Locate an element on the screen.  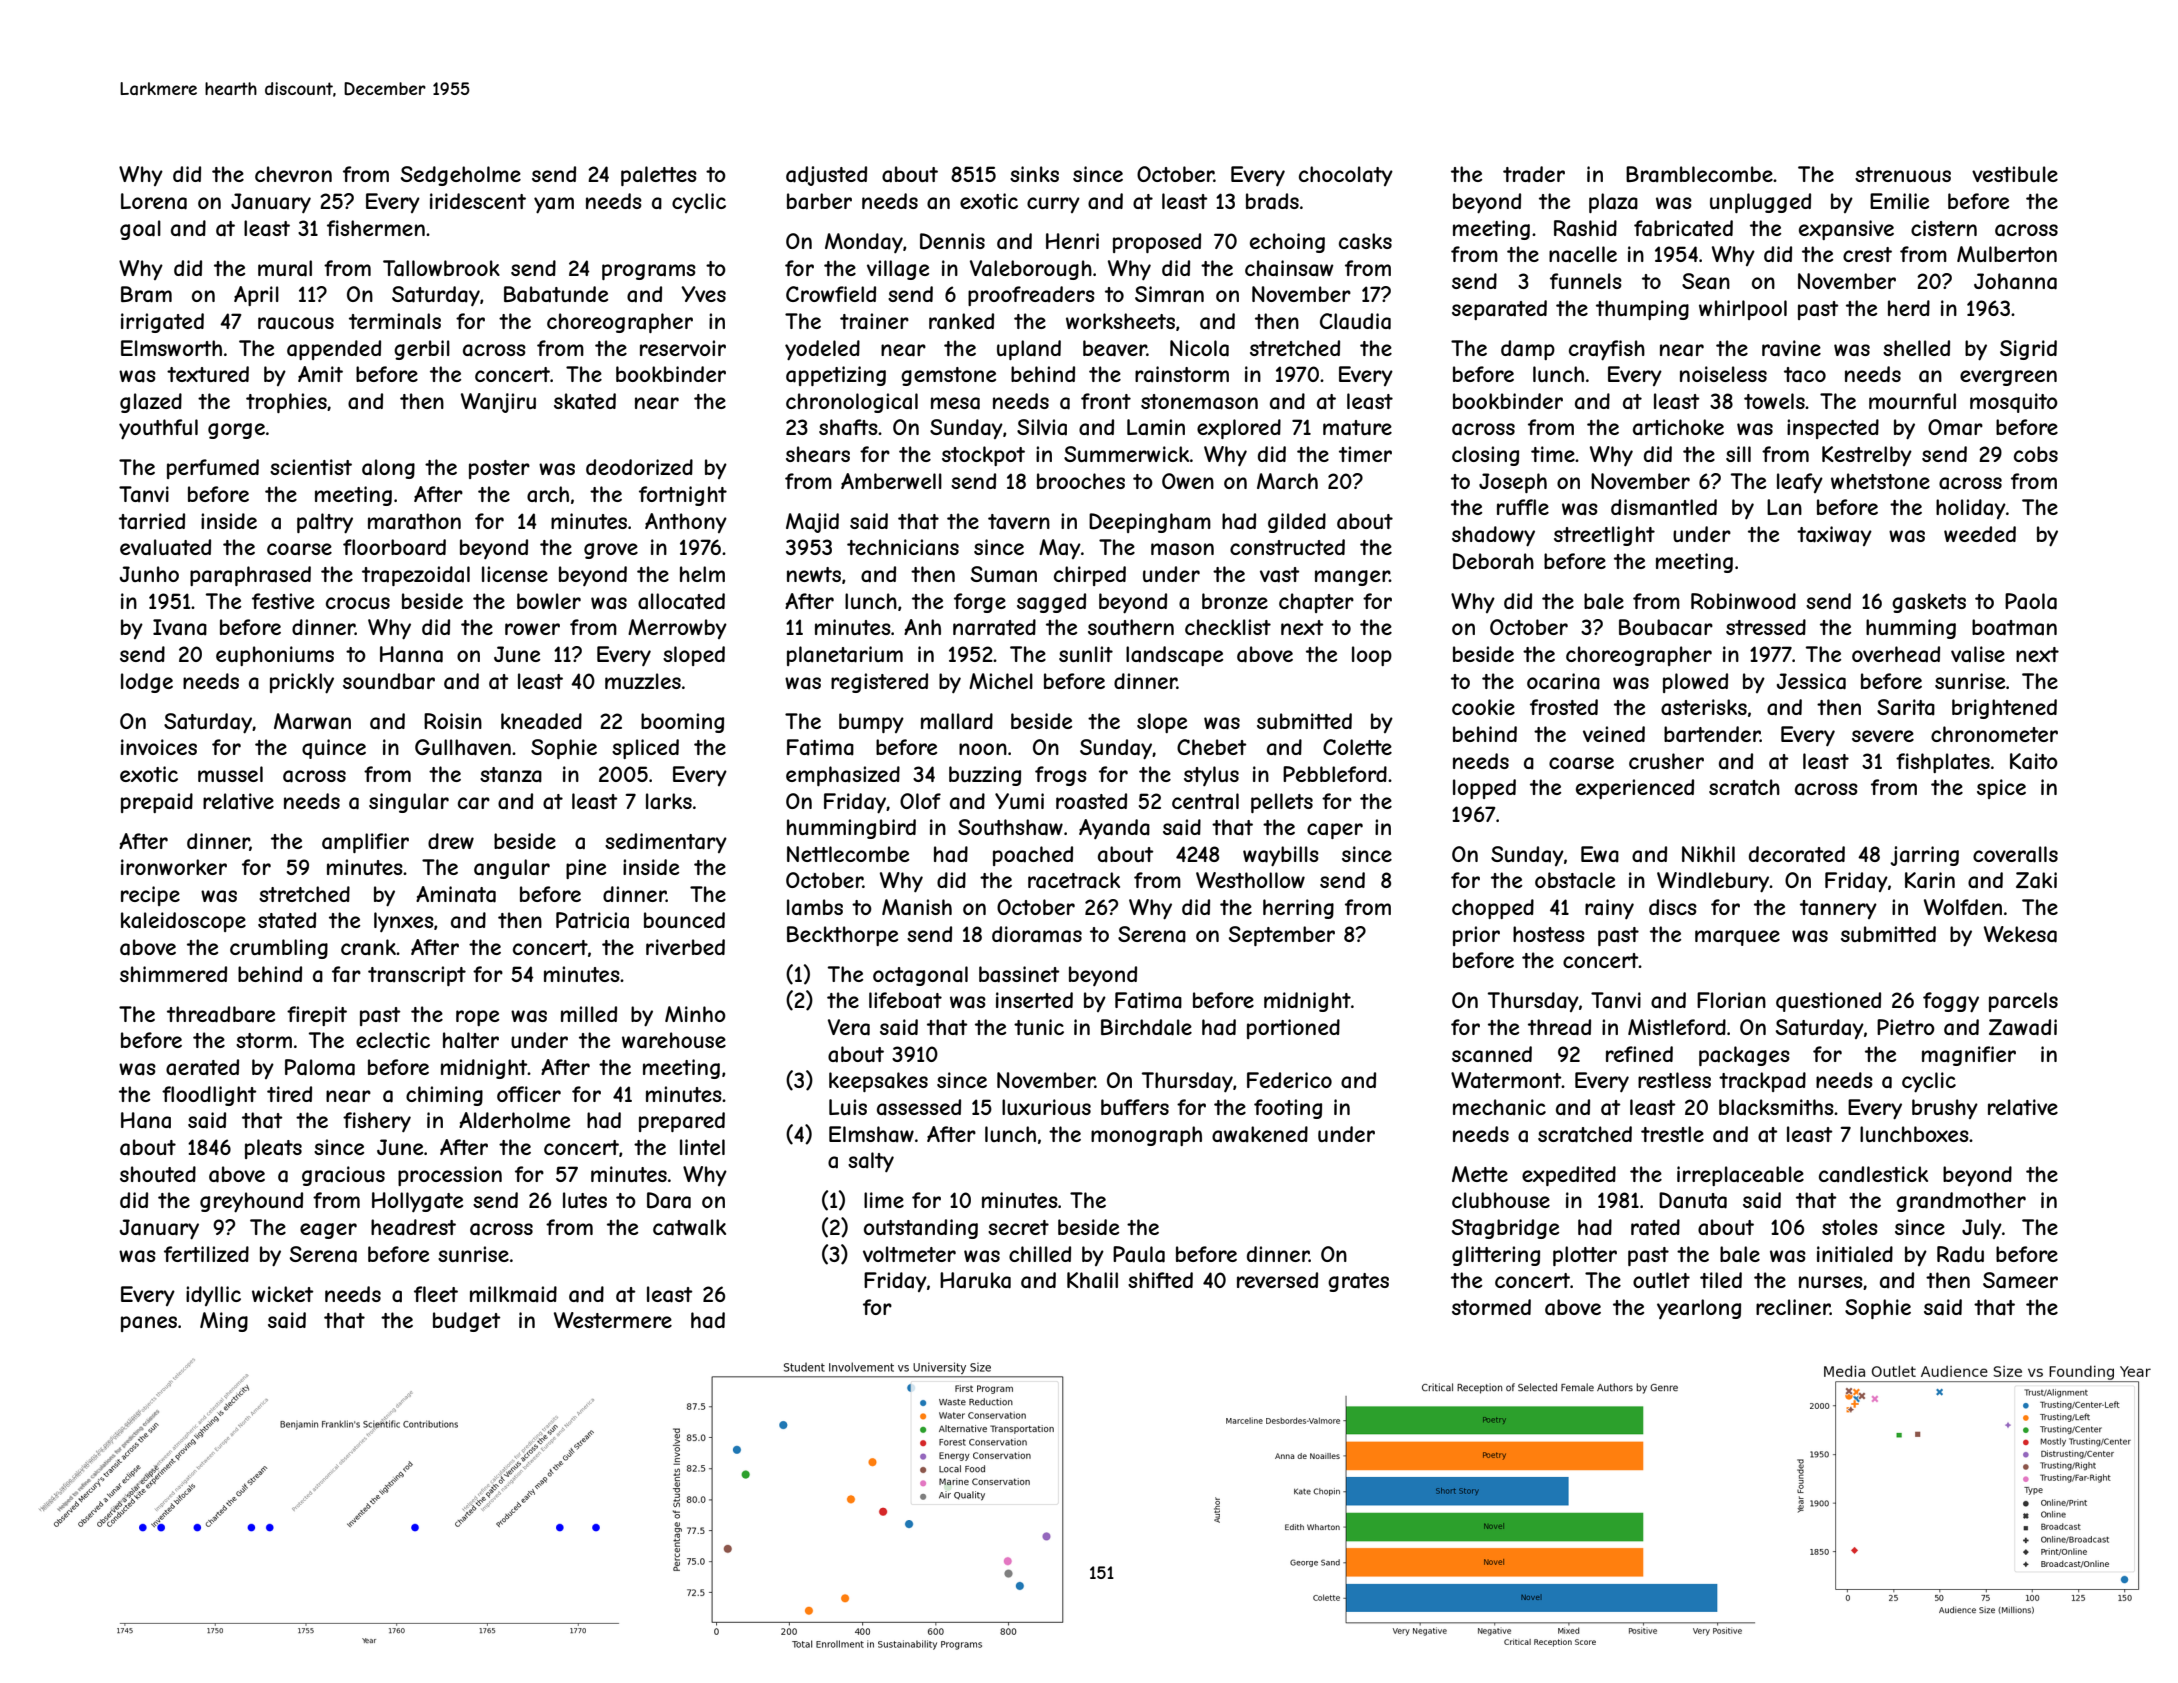
budget is located at coordinates (467, 1322).
